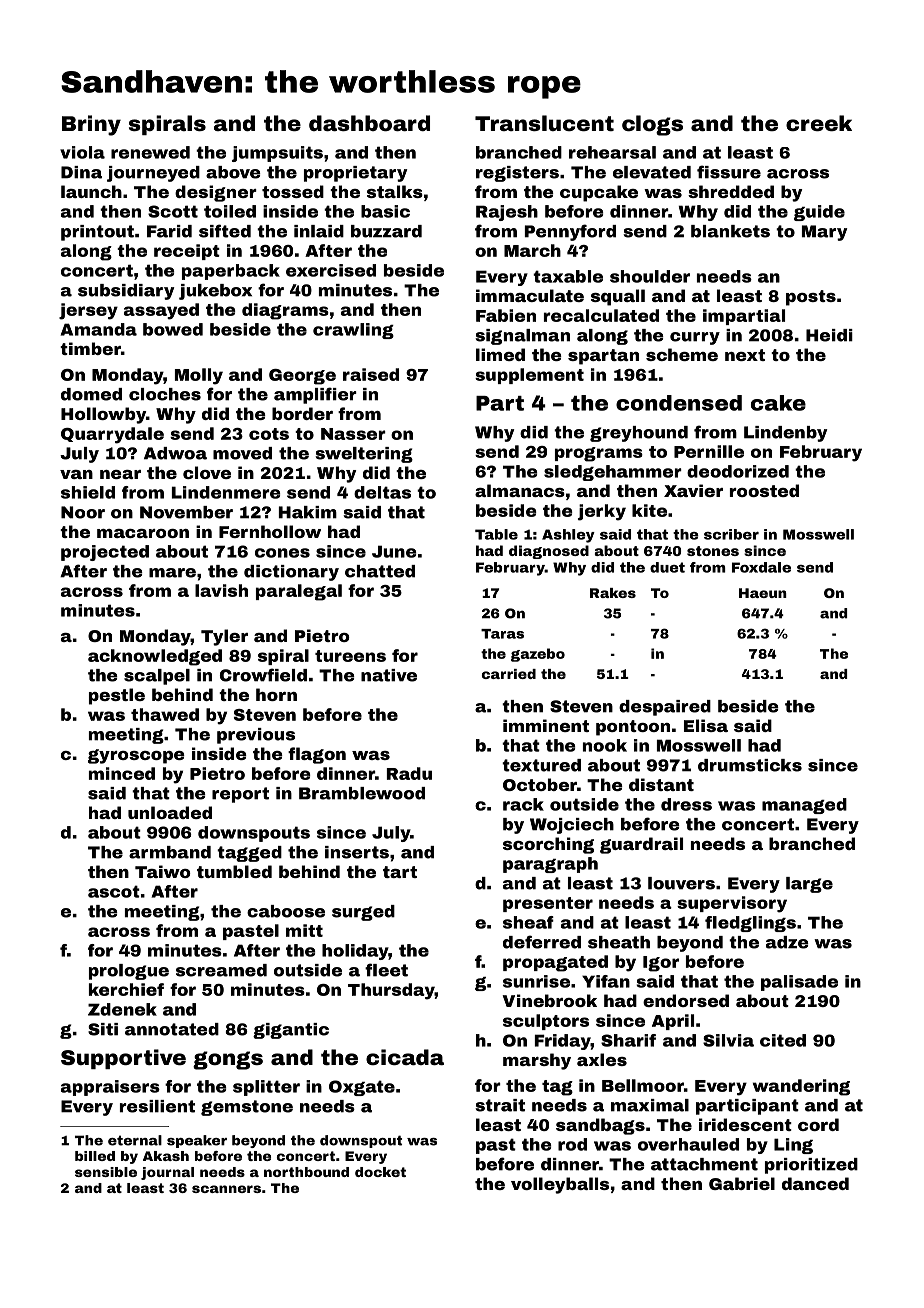  What do you see at coordinates (228, 1060) in the screenshot?
I see `gongs` at bounding box center [228, 1060].
